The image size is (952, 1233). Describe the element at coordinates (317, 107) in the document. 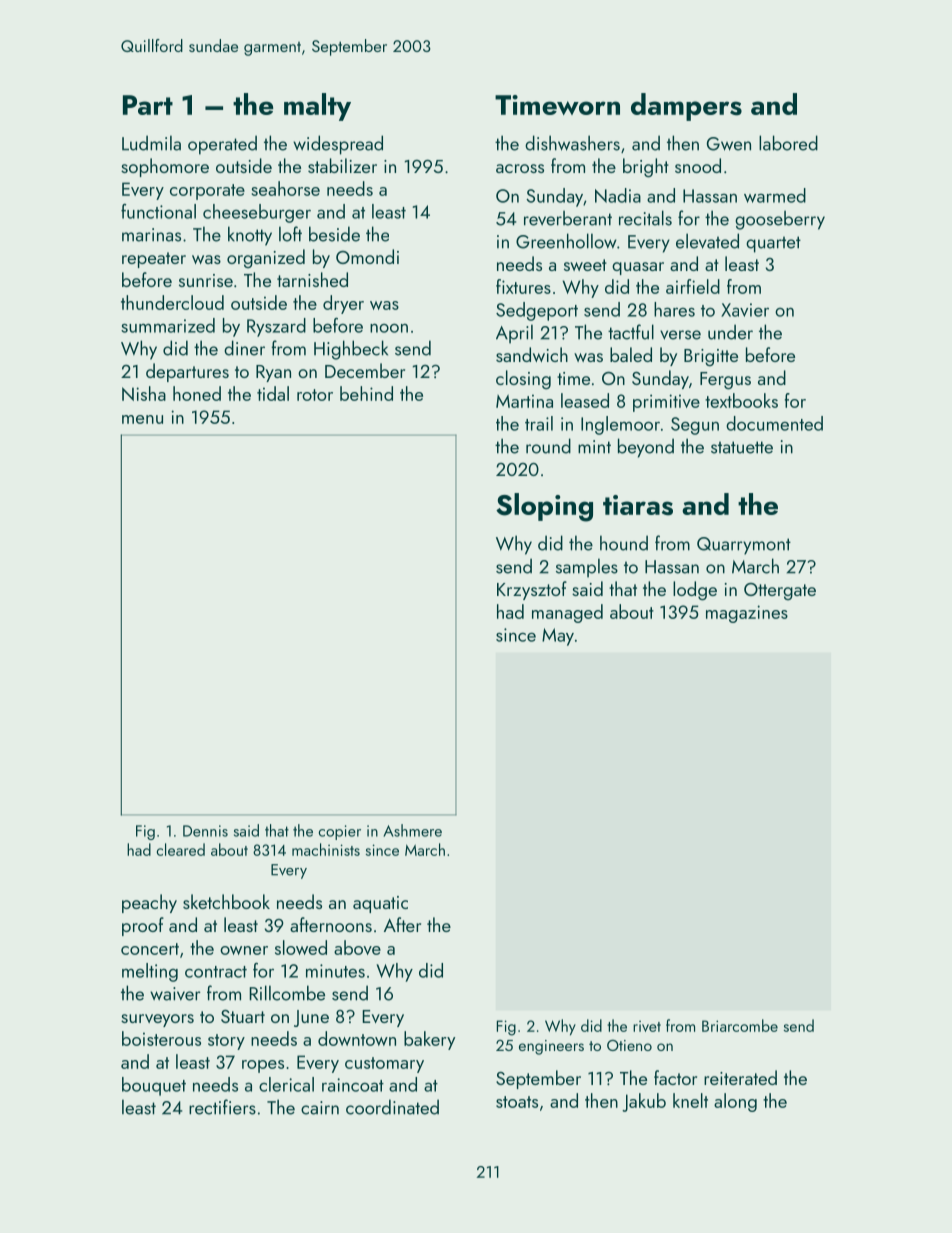

I see `malty` at that location.
